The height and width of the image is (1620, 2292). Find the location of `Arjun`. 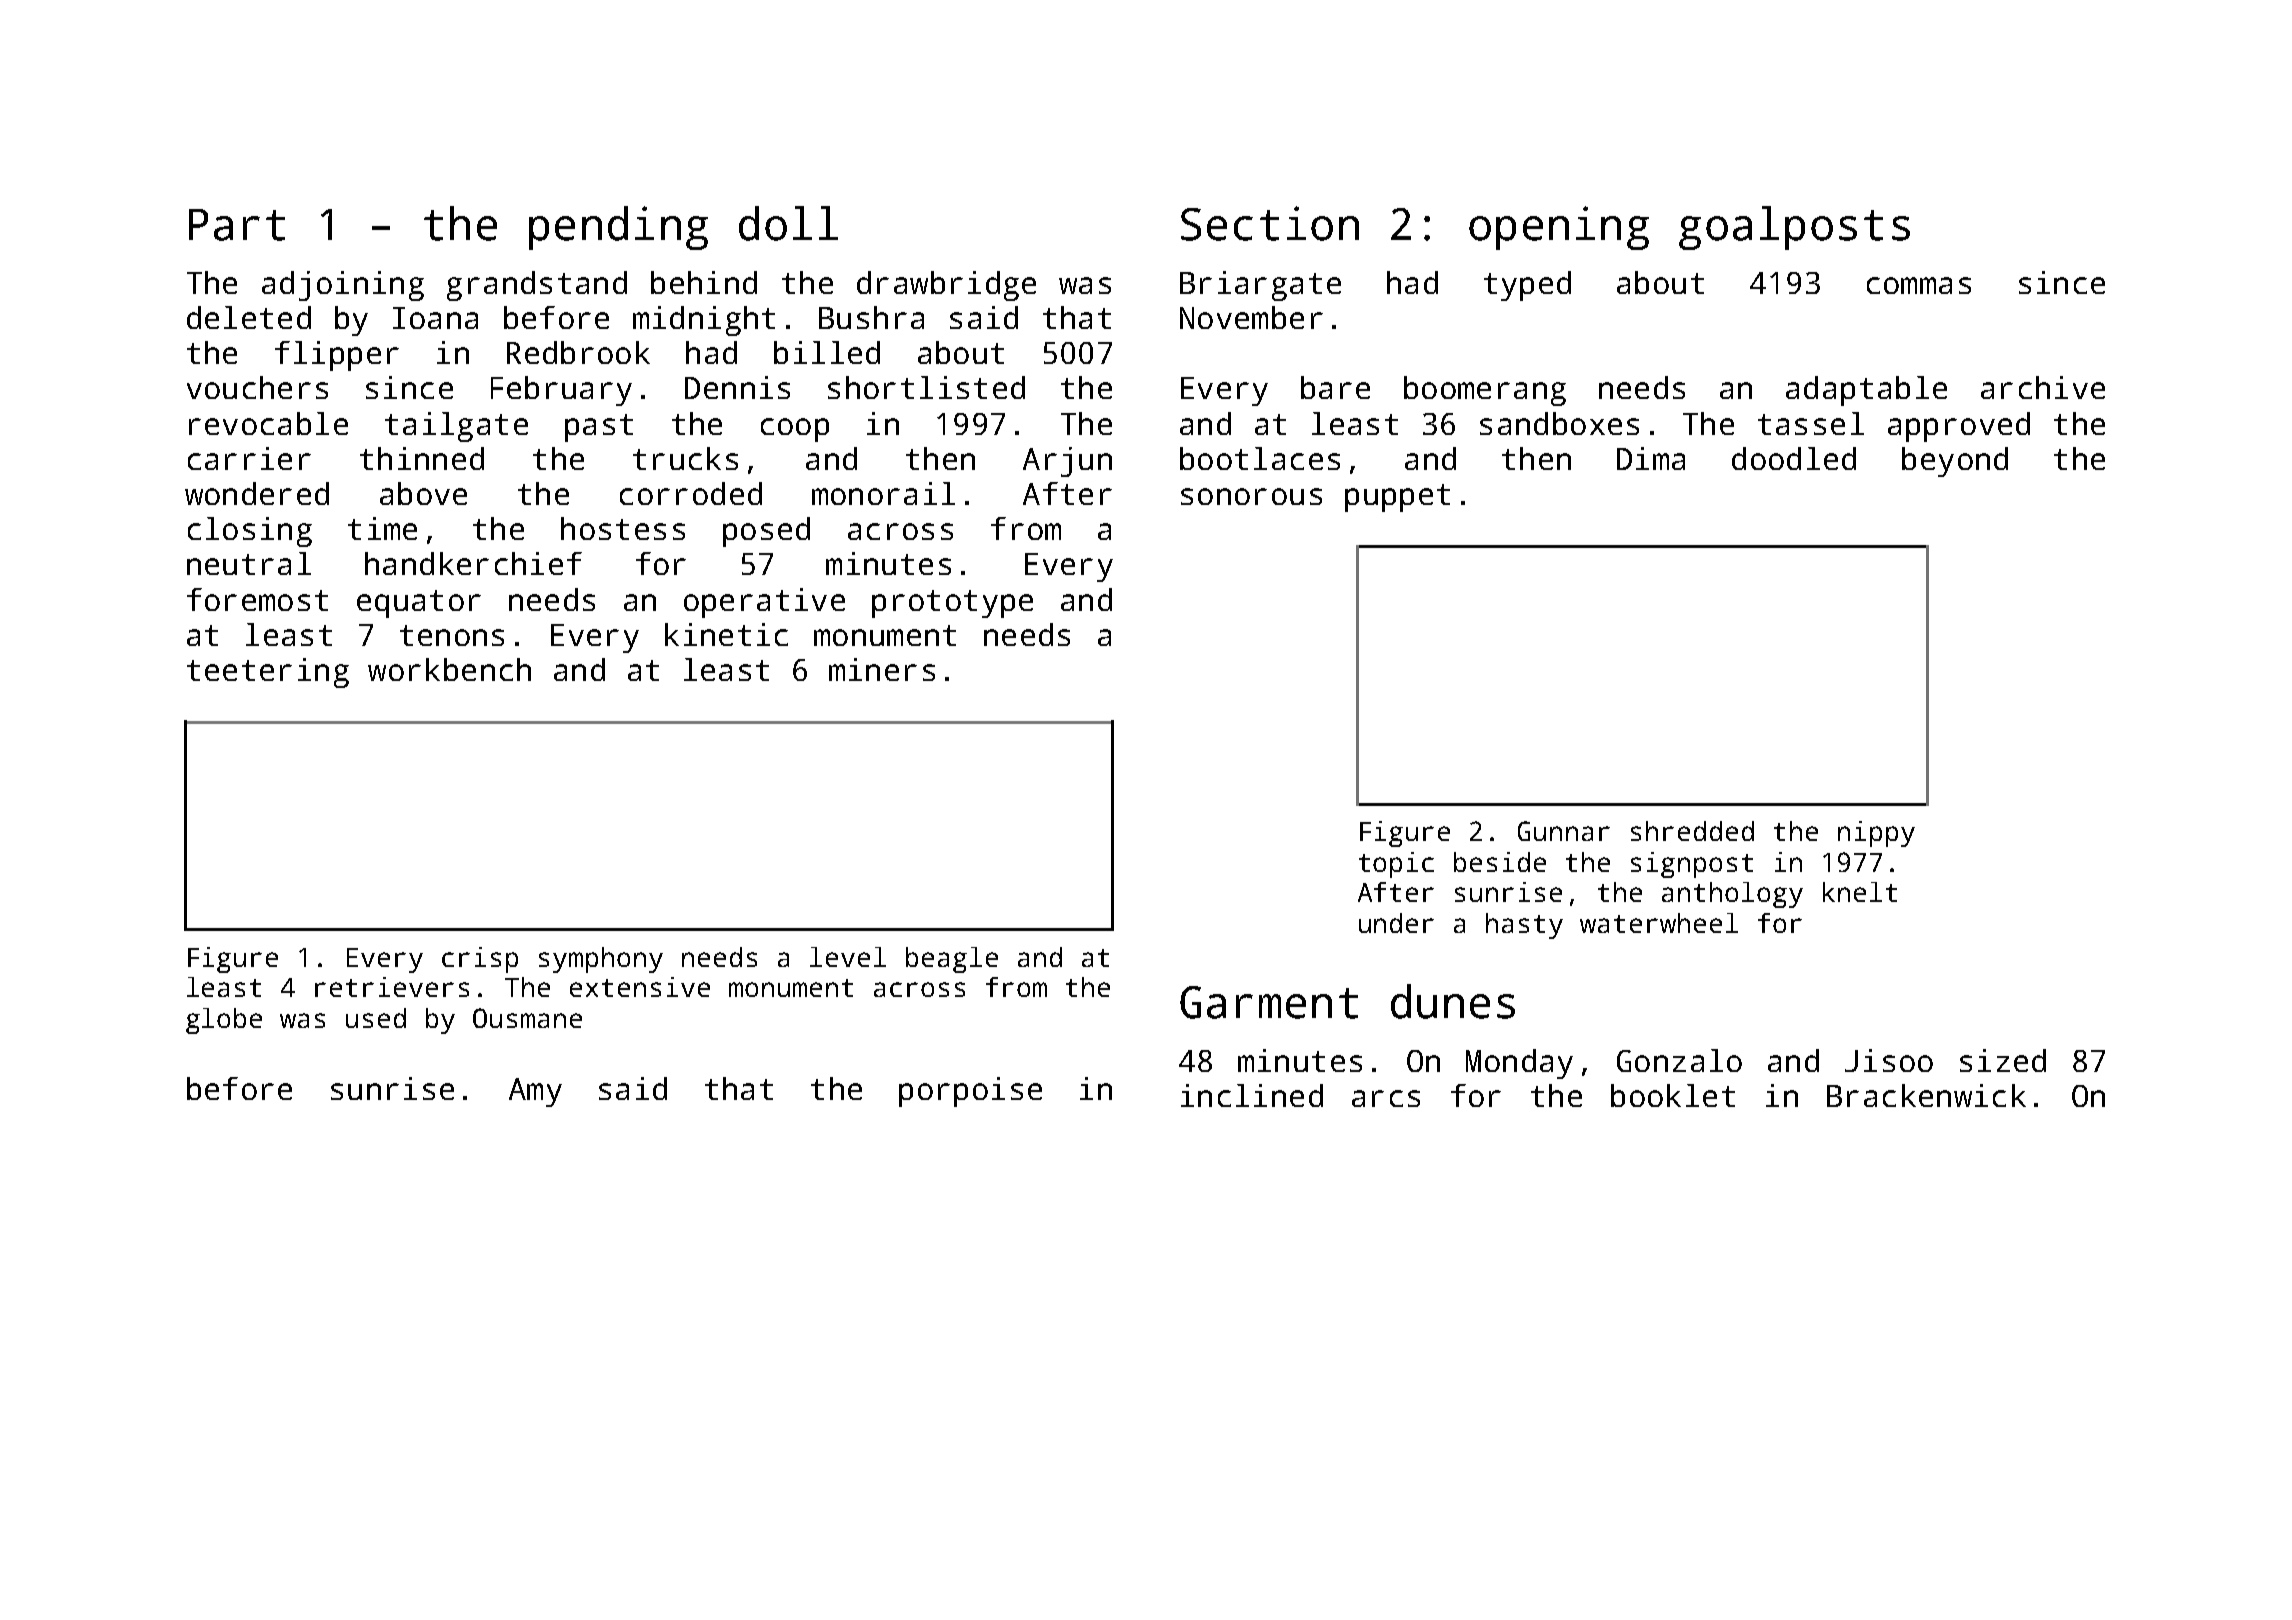

Arjun is located at coordinates (1067, 462).
